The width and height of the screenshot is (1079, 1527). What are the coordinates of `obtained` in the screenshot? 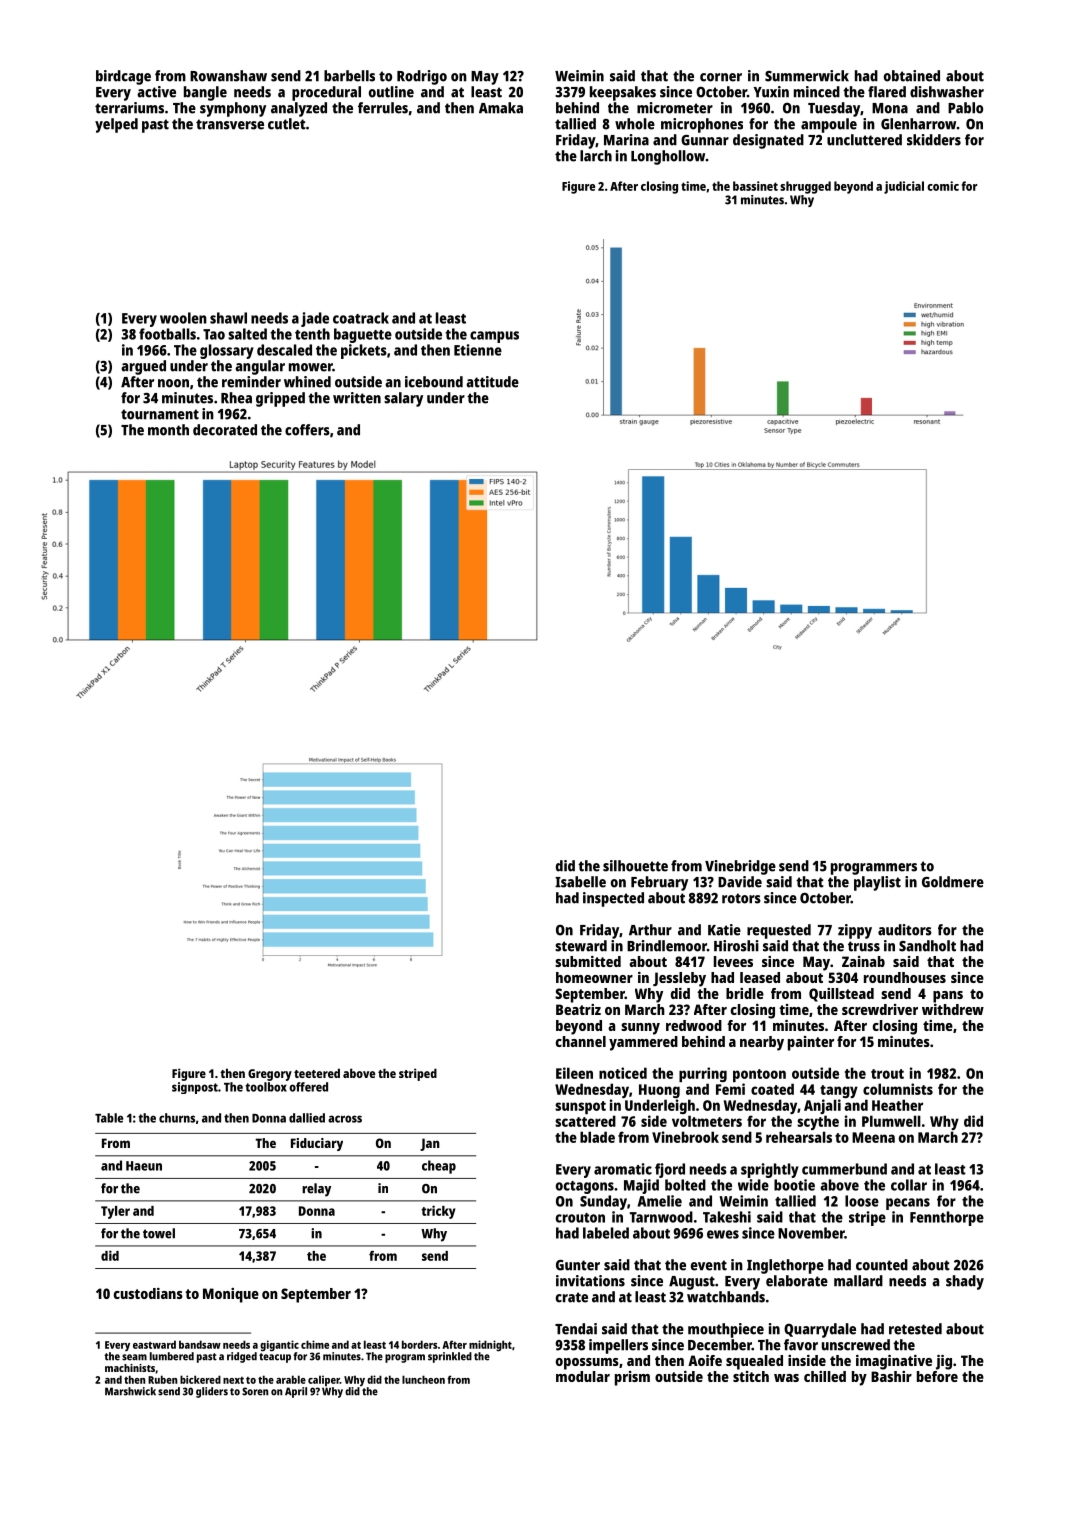 It's located at (912, 76).
